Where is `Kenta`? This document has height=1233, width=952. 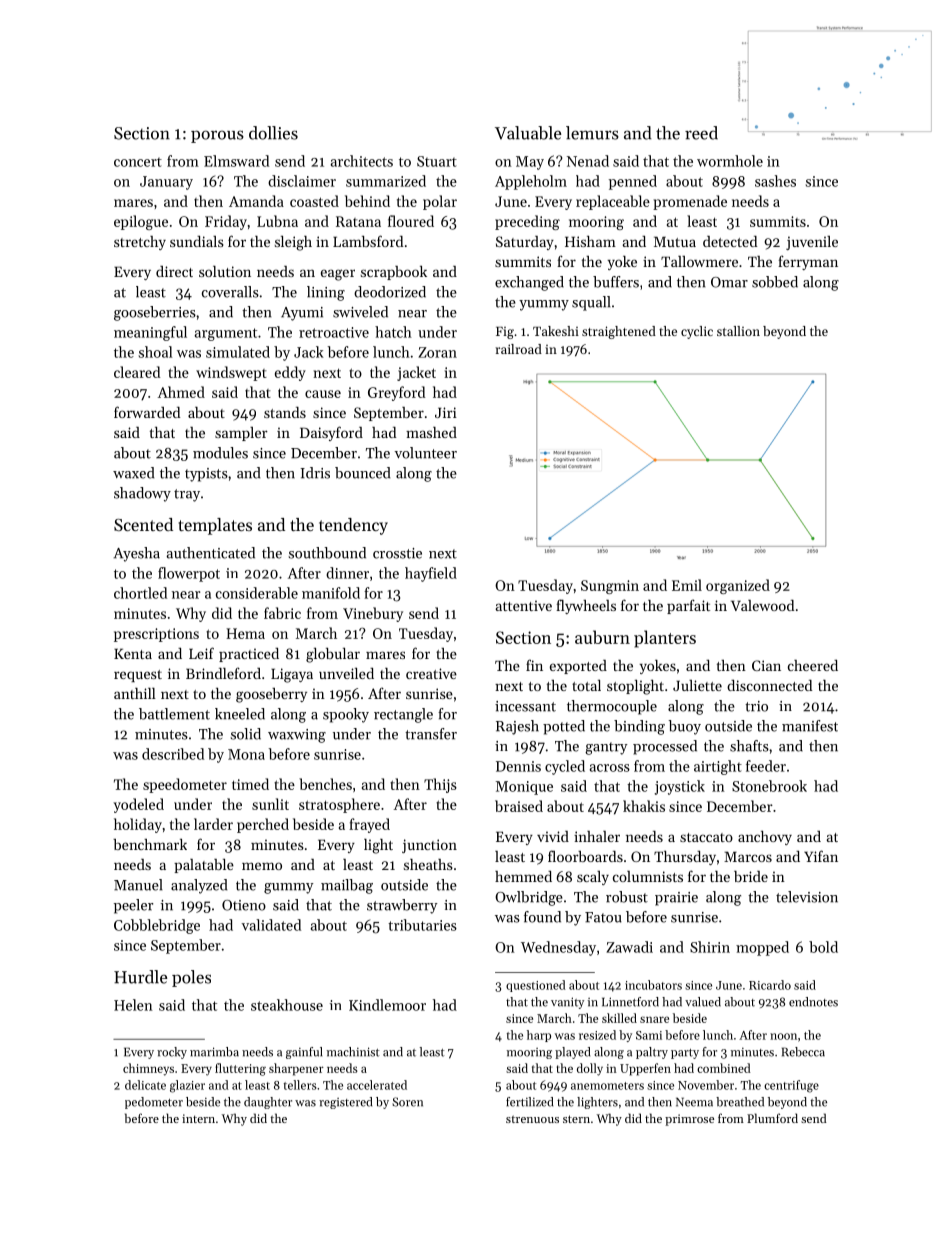
Kenta is located at coordinates (133, 653).
